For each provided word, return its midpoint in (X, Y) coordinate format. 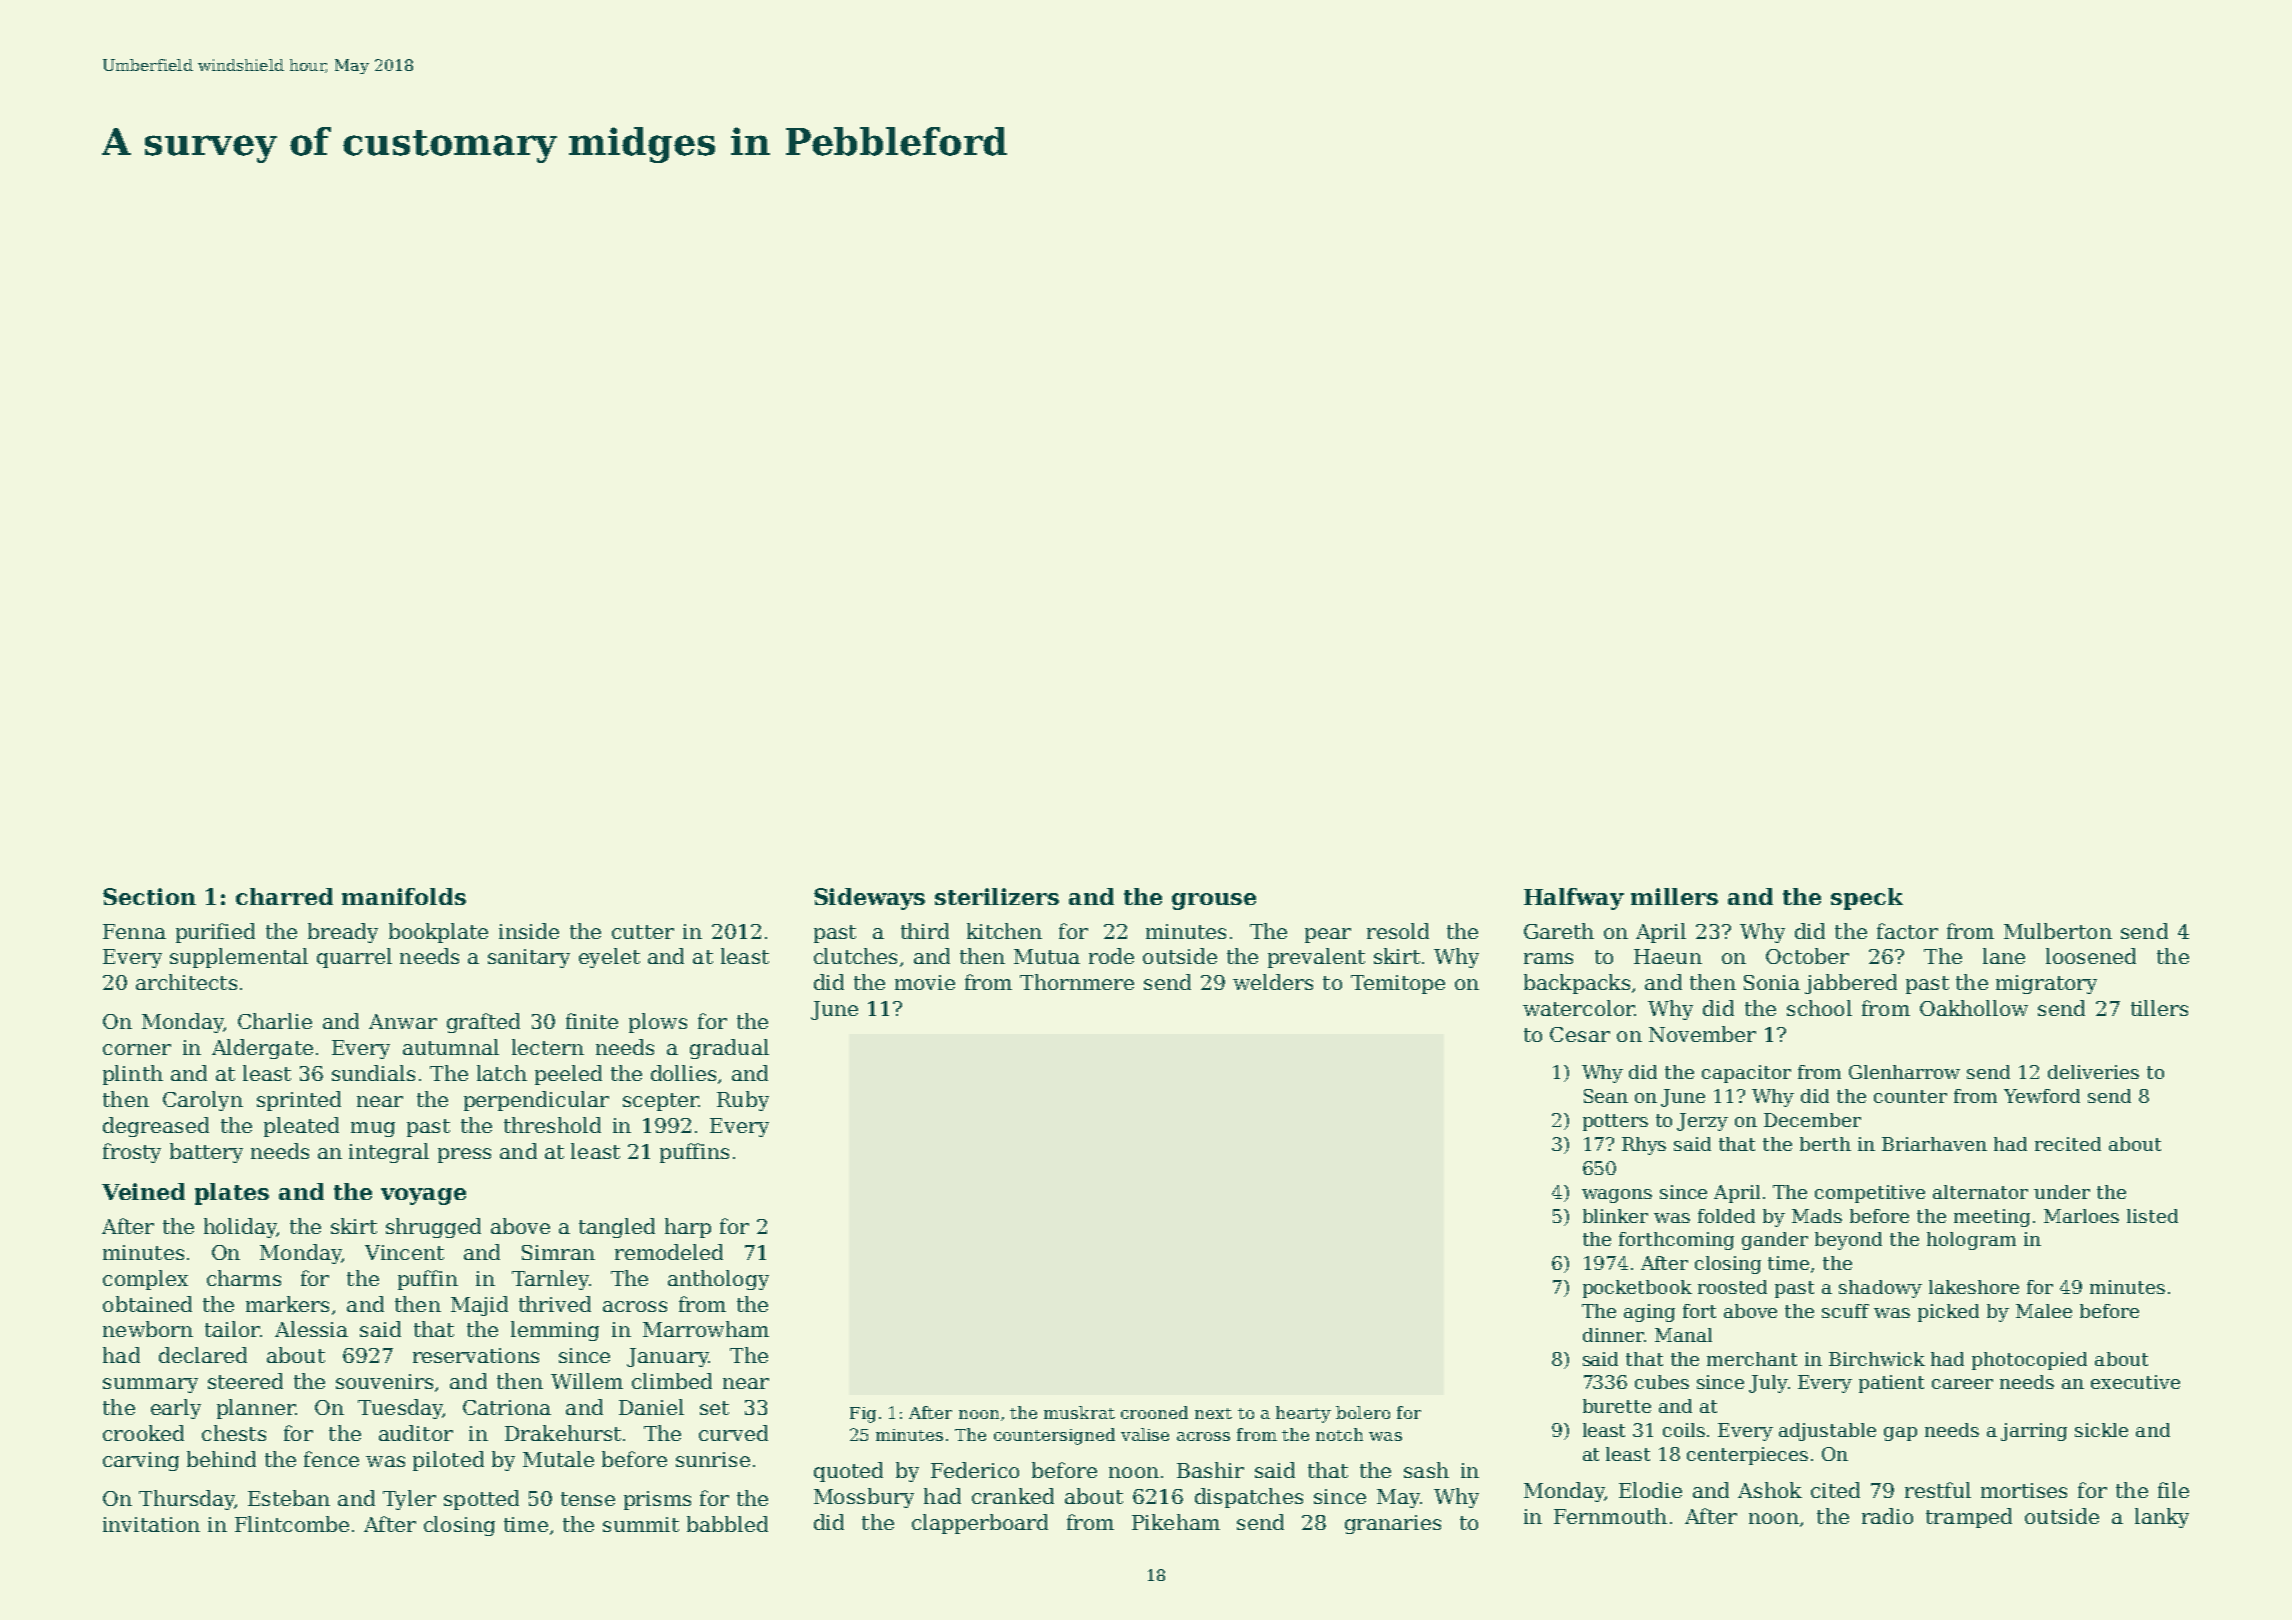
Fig (863, 1415)
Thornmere (1077, 982)
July (1768, 1384)
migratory (2046, 984)
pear (1328, 935)
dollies (683, 1073)
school (1819, 1008)
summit (641, 1524)
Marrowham (706, 1329)
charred (284, 896)
